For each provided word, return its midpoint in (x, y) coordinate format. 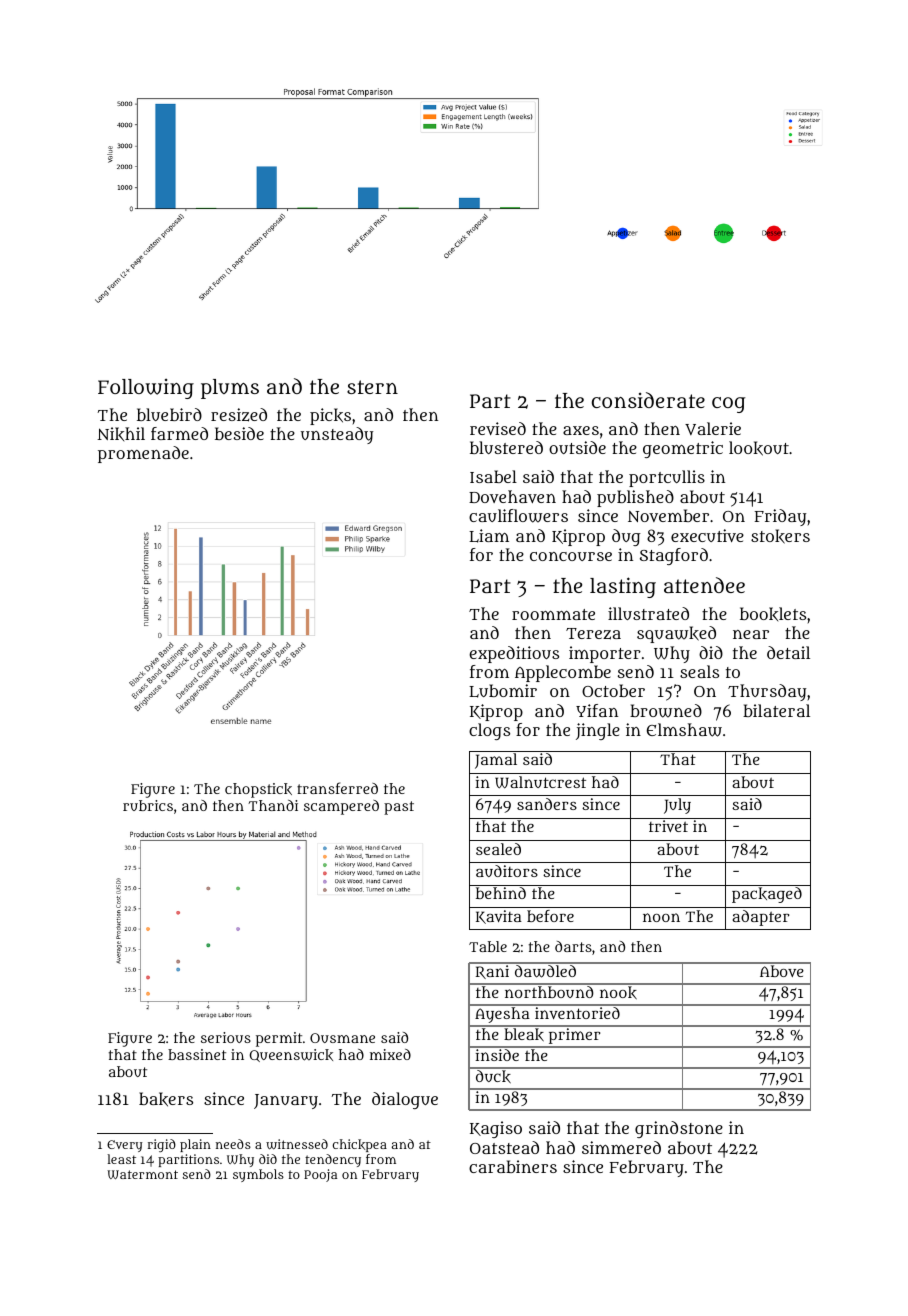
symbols (258, 1175)
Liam (489, 536)
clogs (489, 731)
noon (661, 917)
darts (573, 946)
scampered (341, 807)
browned (666, 711)
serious (226, 1037)
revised (498, 428)
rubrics (148, 805)
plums (230, 389)
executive (707, 535)
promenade (143, 454)
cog (728, 405)
